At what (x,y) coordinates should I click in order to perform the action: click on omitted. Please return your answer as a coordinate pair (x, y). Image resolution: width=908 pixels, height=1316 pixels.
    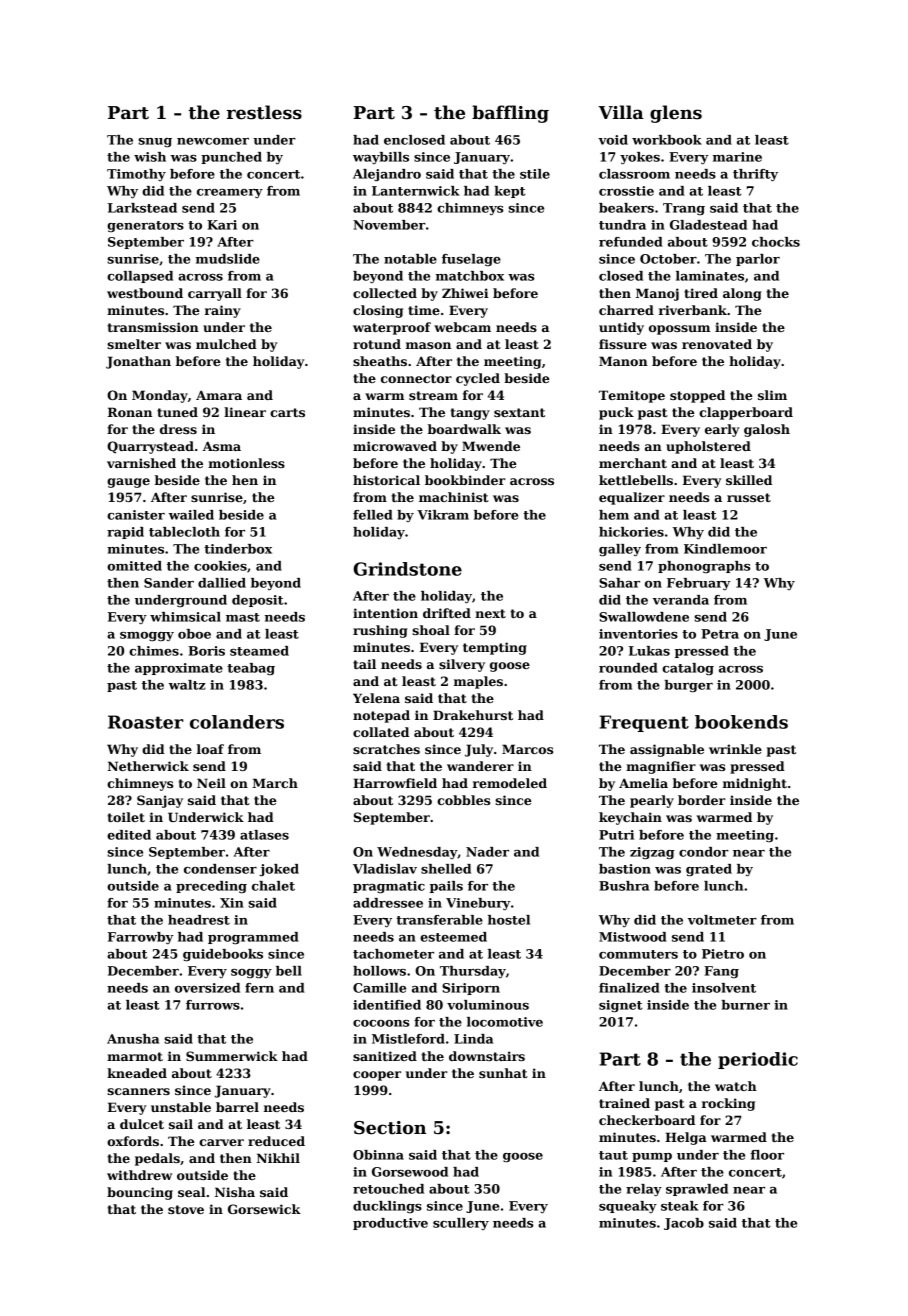
    Looking at the image, I should click on (134, 566).
